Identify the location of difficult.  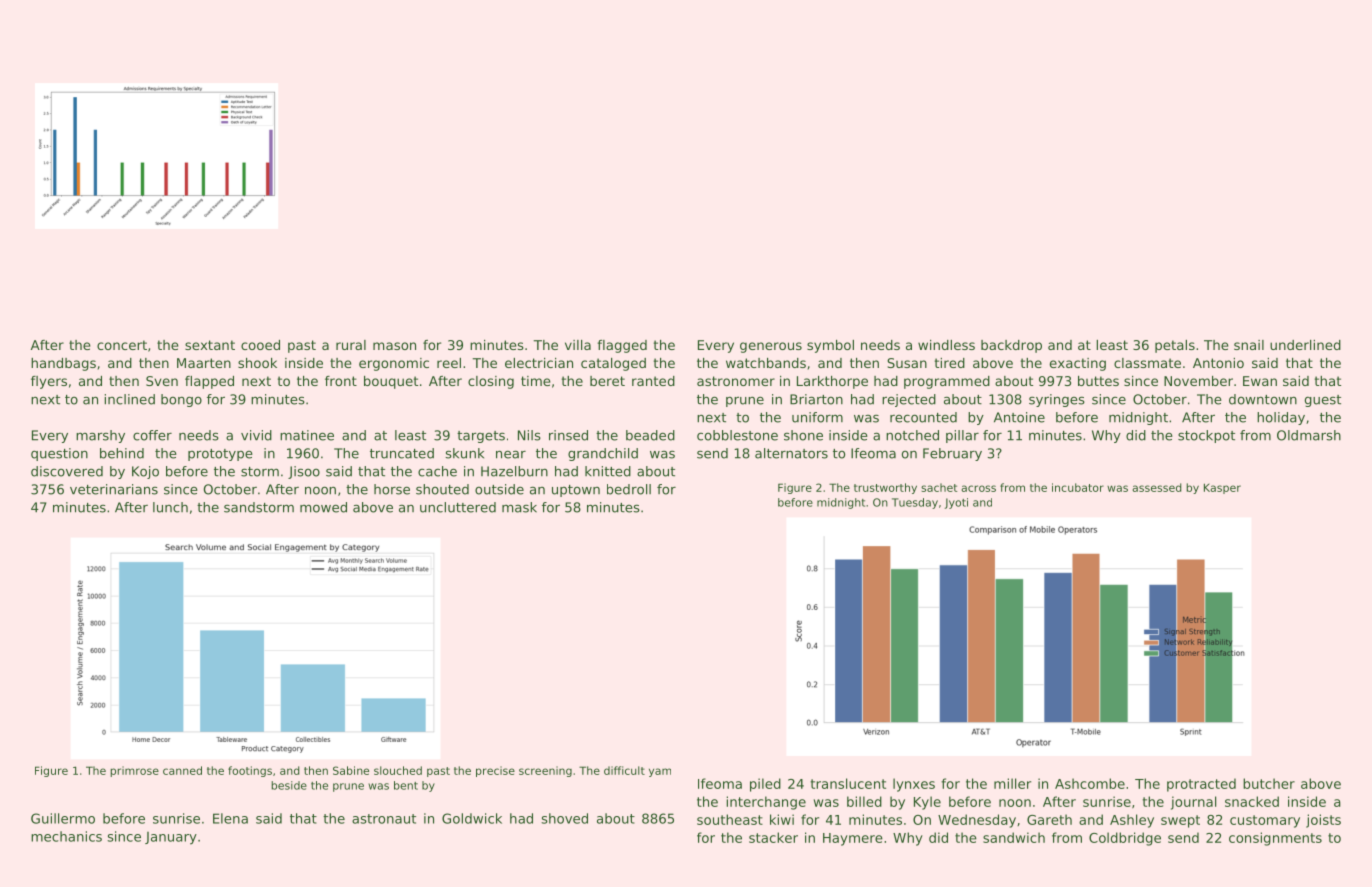
(624, 770).
